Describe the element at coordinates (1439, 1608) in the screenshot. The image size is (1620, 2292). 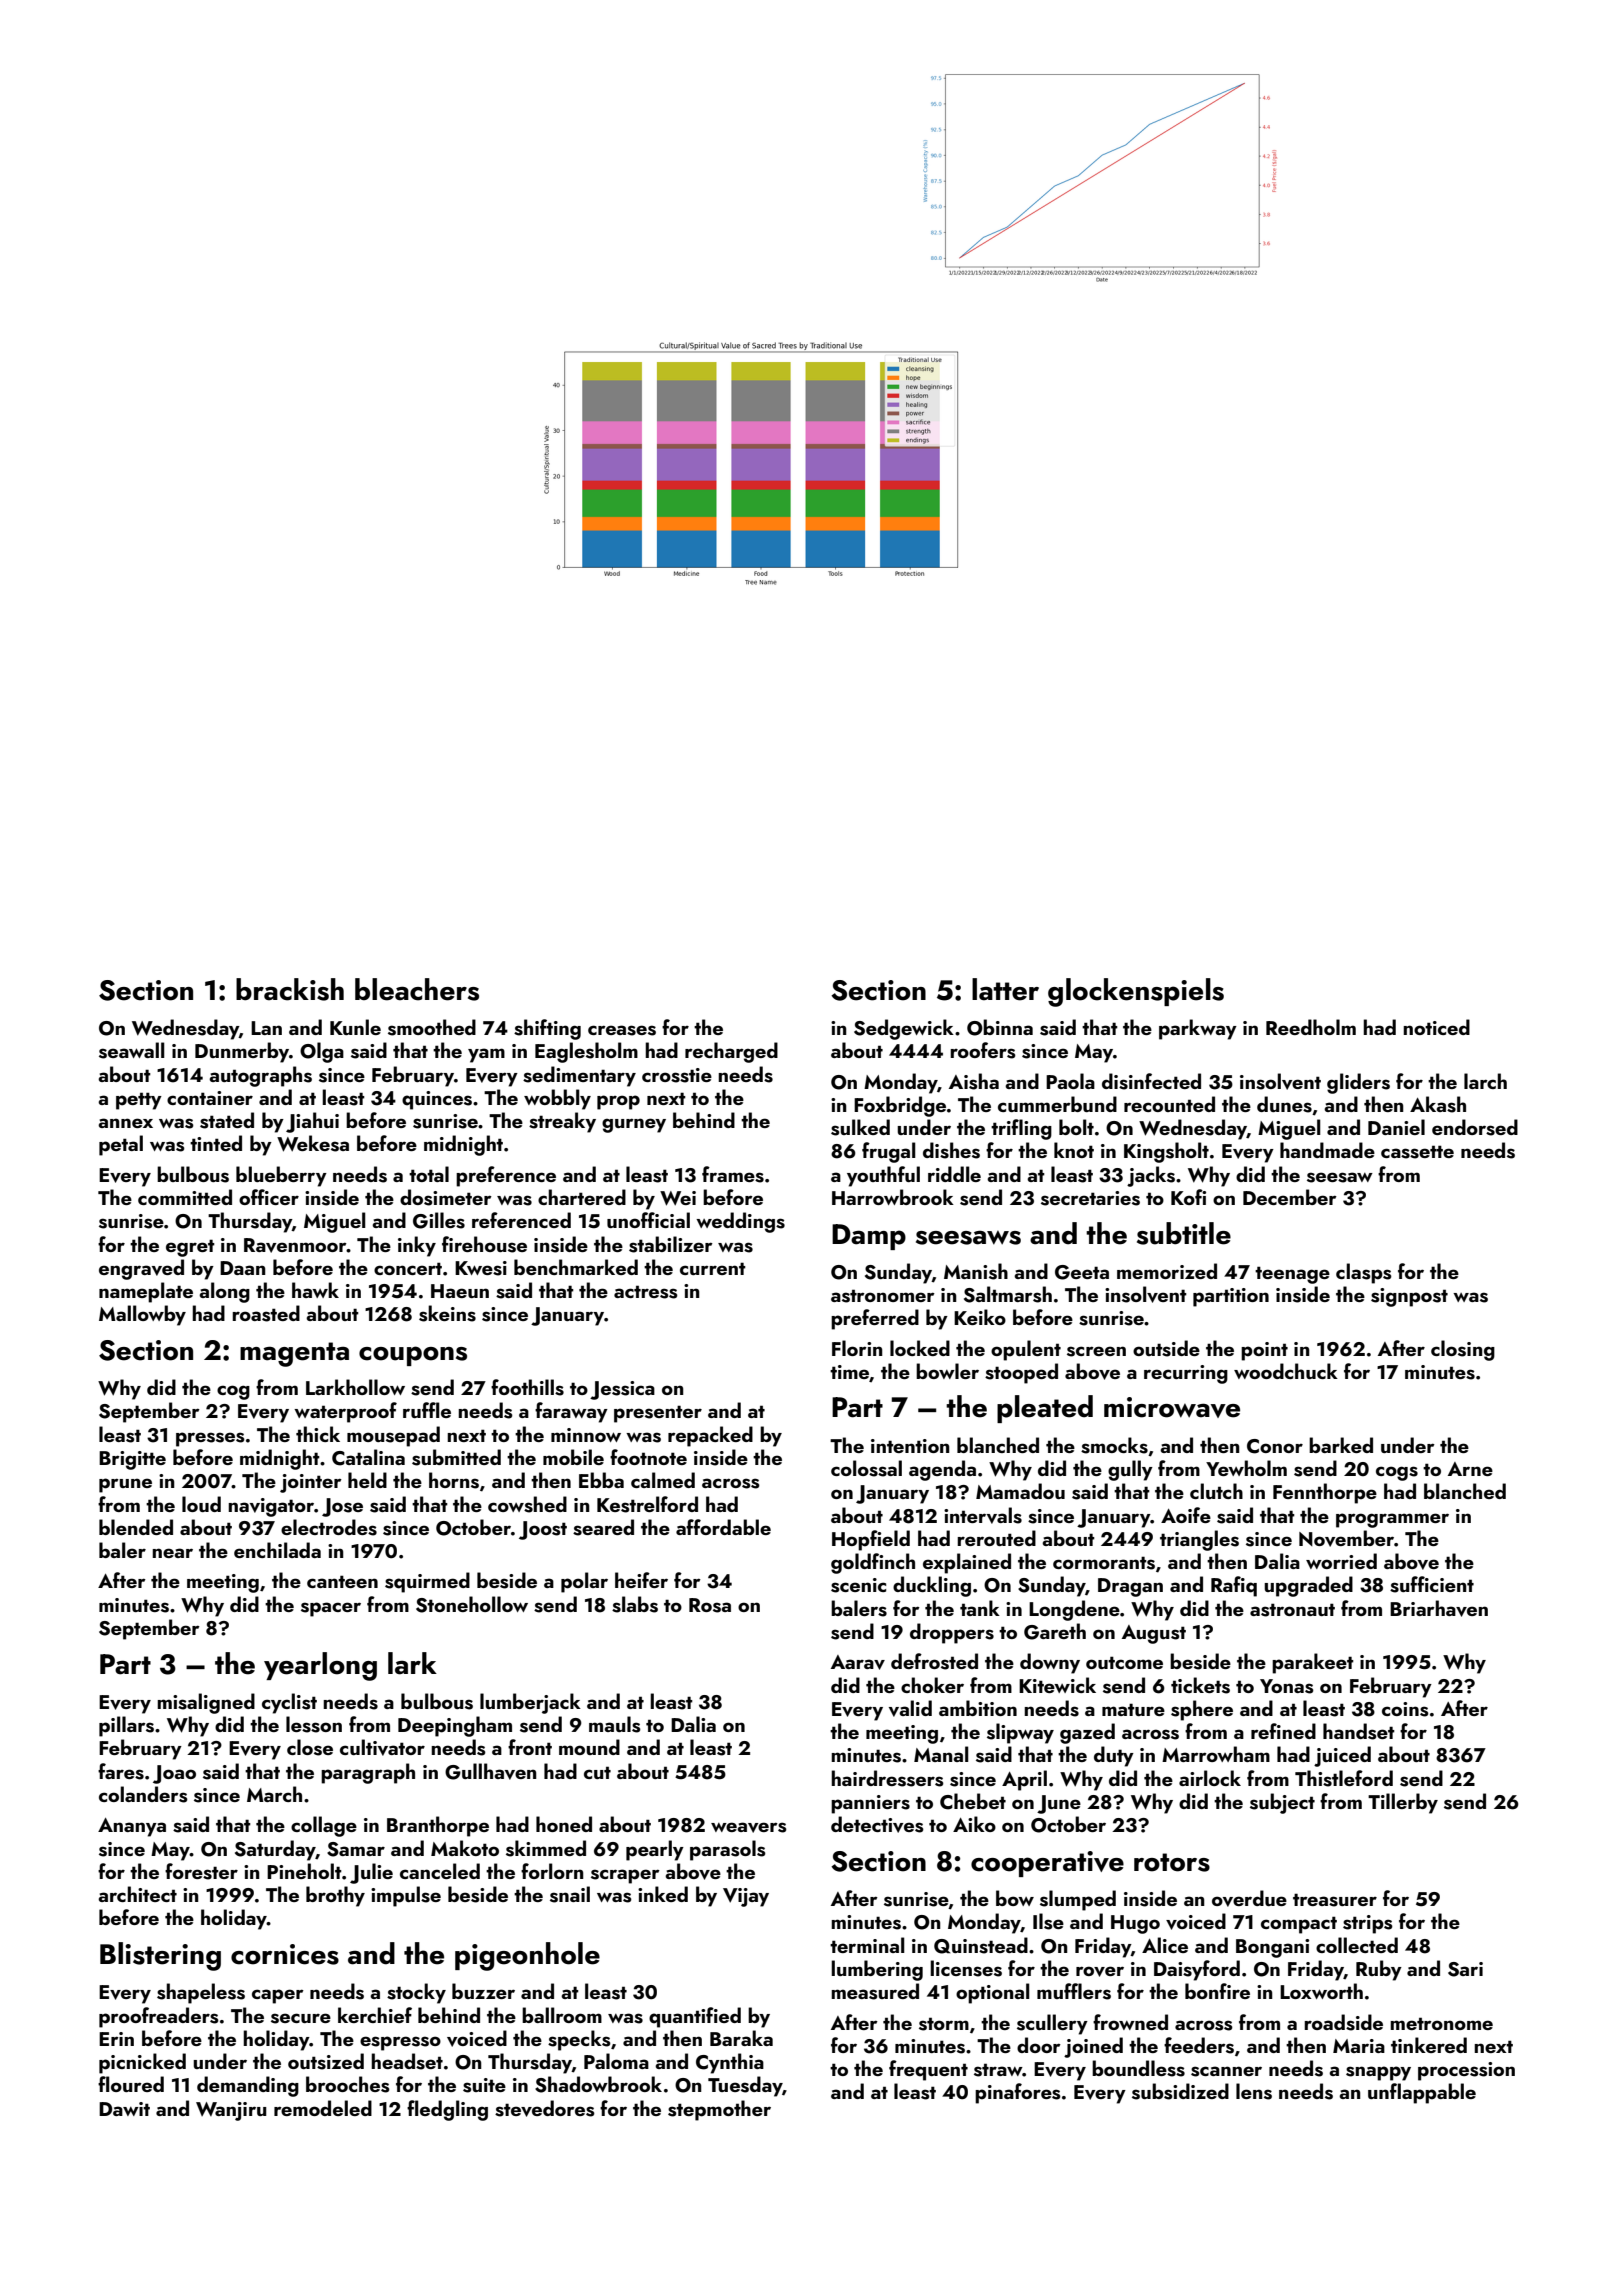
I see `Briarhaven` at that location.
